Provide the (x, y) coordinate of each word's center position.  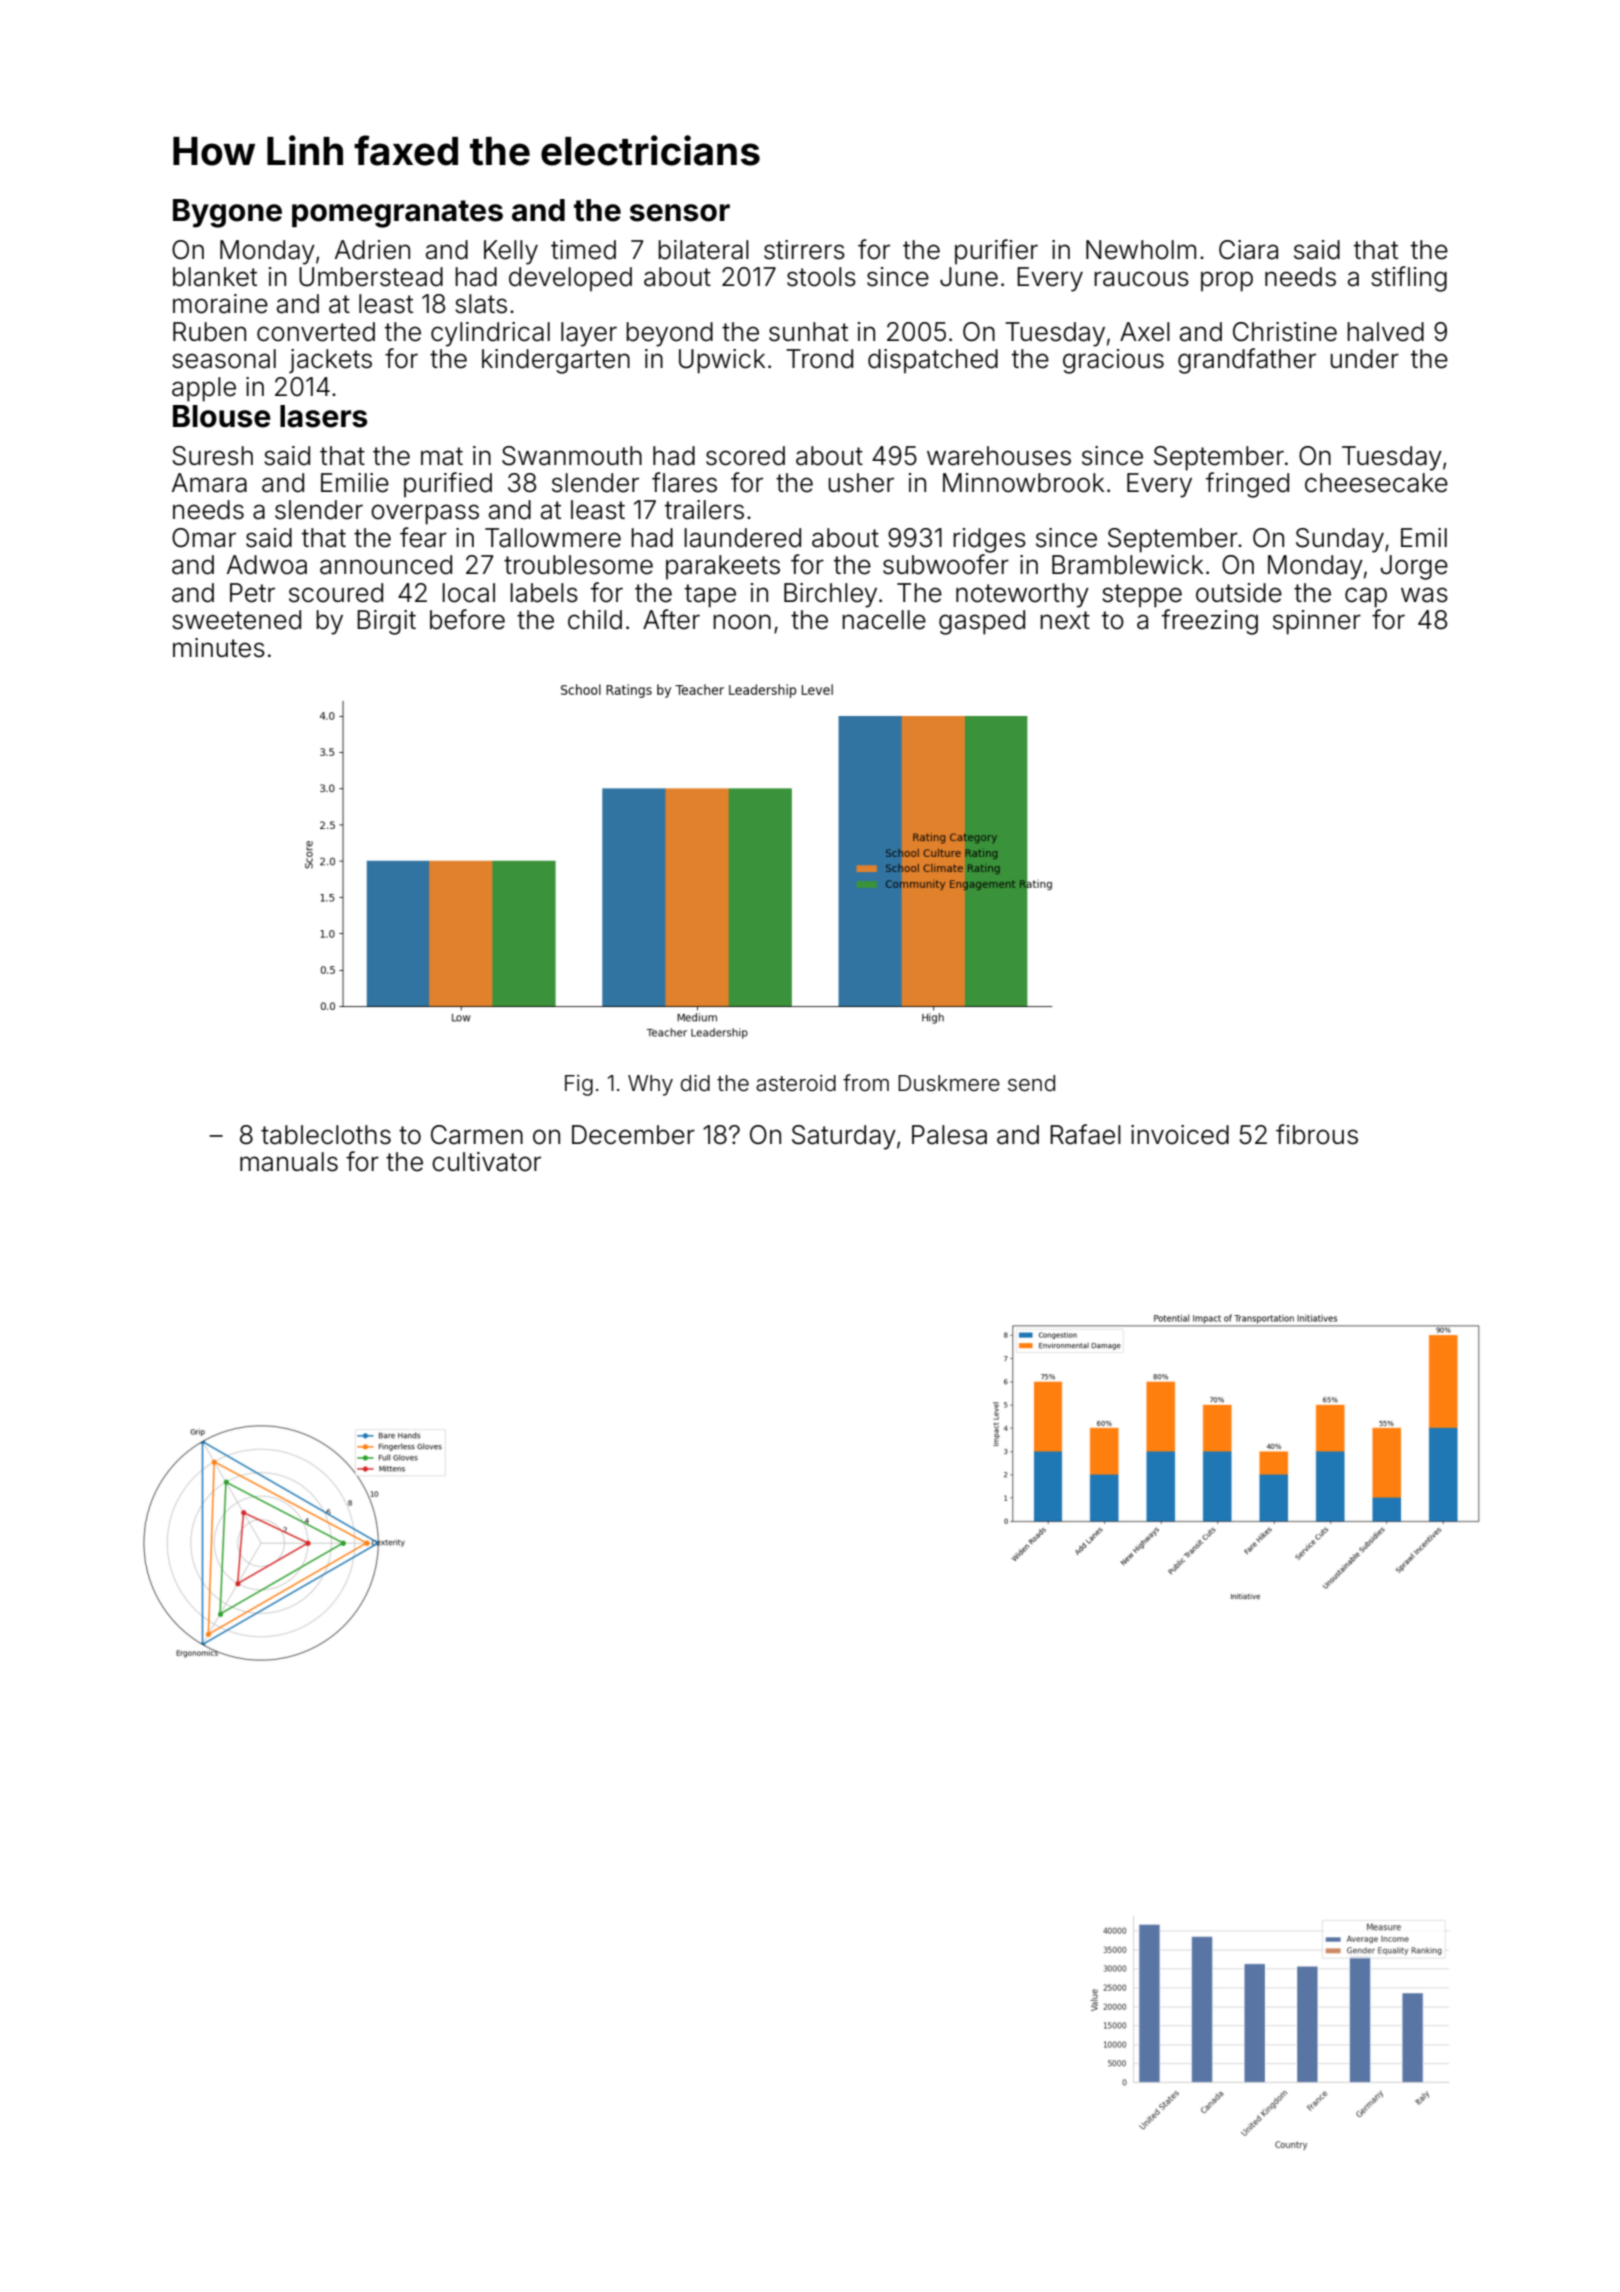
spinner (1317, 622)
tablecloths (326, 1135)
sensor (680, 213)
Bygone (227, 213)
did (695, 1083)
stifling (1409, 279)
